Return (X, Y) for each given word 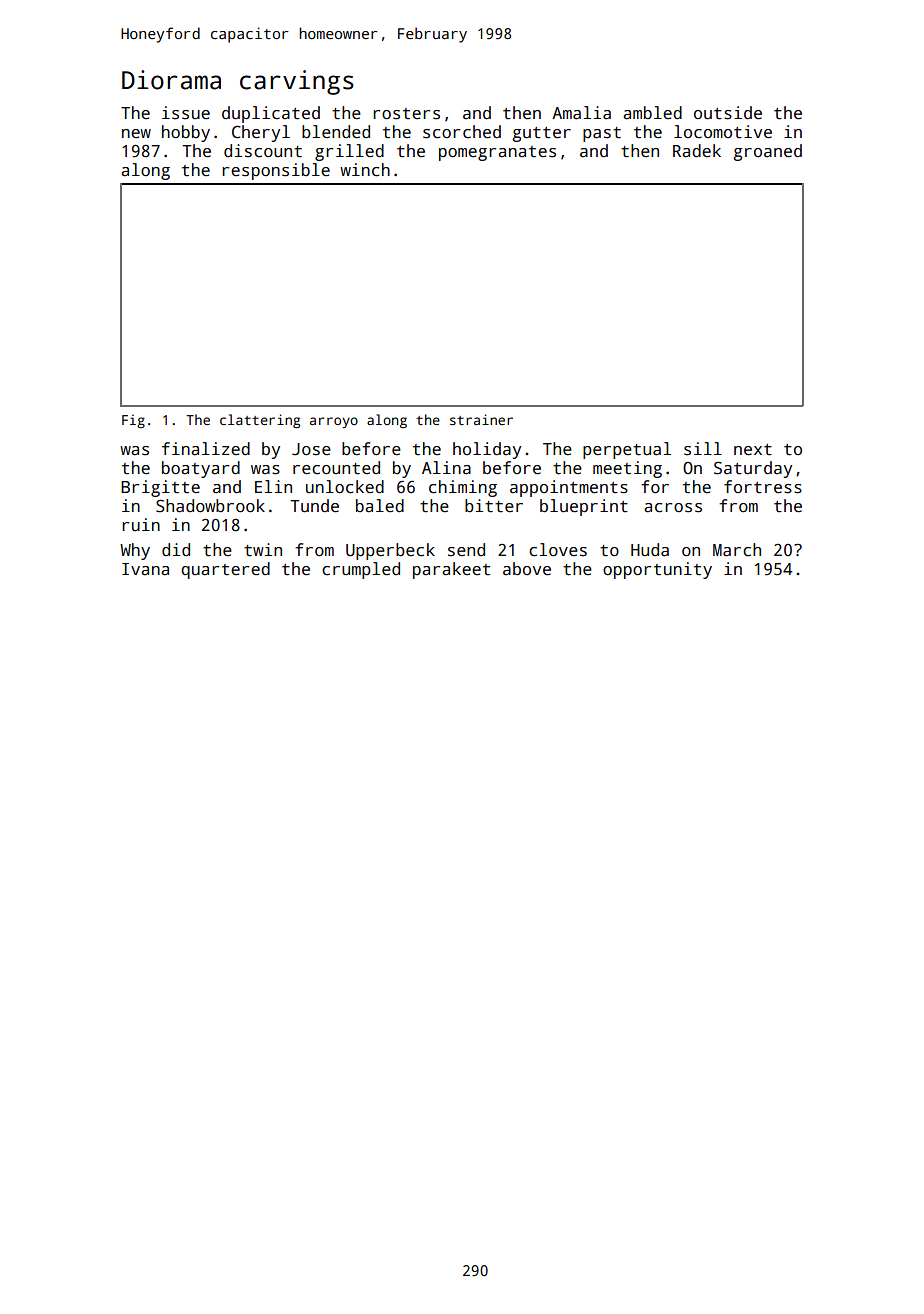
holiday (487, 450)
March (737, 550)
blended (336, 132)
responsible (276, 171)
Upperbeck (390, 551)
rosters (406, 114)
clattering (260, 421)
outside (728, 113)
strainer (481, 419)
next (753, 450)
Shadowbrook (210, 506)
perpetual (627, 450)
